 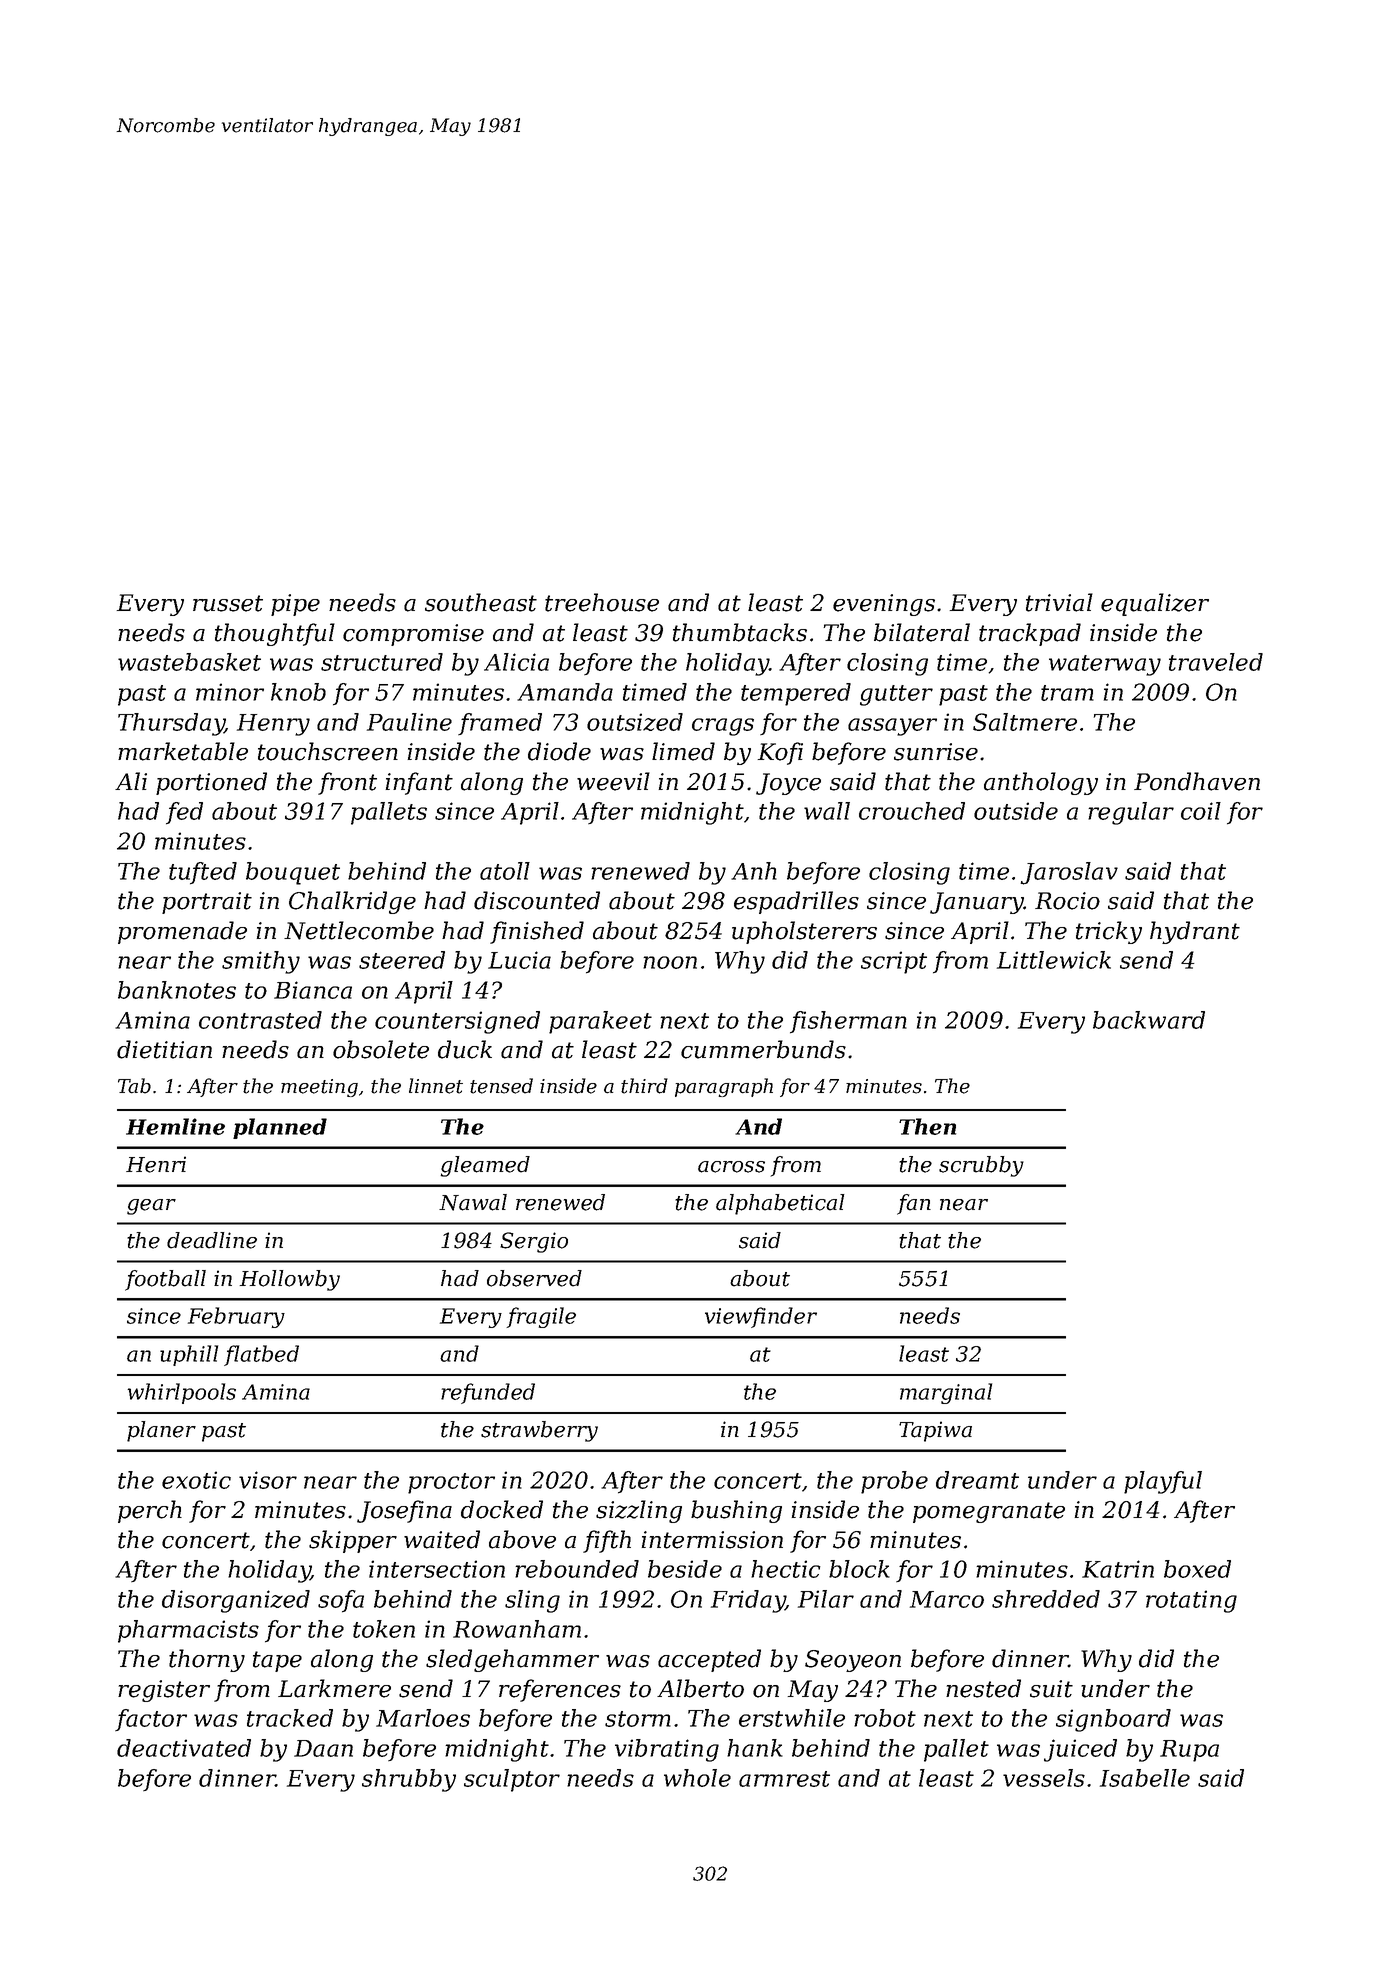 What do you see at coordinates (423, 1718) in the screenshot?
I see `Marloes` at bounding box center [423, 1718].
